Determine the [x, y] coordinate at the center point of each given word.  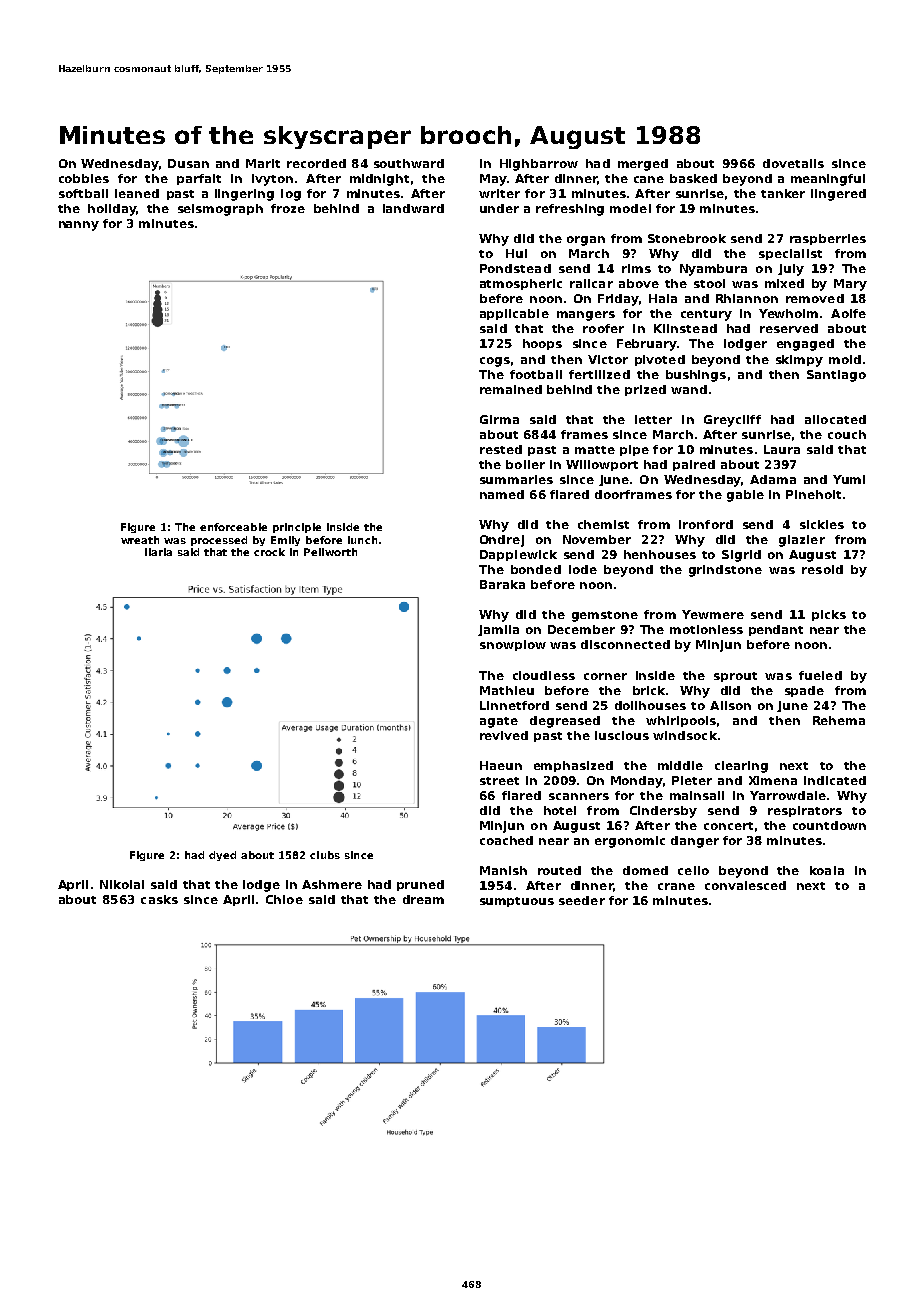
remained [511, 389]
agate [499, 722]
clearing [741, 767]
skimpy [799, 361]
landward [413, 208]
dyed [222, 856]
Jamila [498, 630]
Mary [850, 285]
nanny [79, 226]
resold [822, 569]
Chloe [284, 899]
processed [219, 541]
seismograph [220, 210]
